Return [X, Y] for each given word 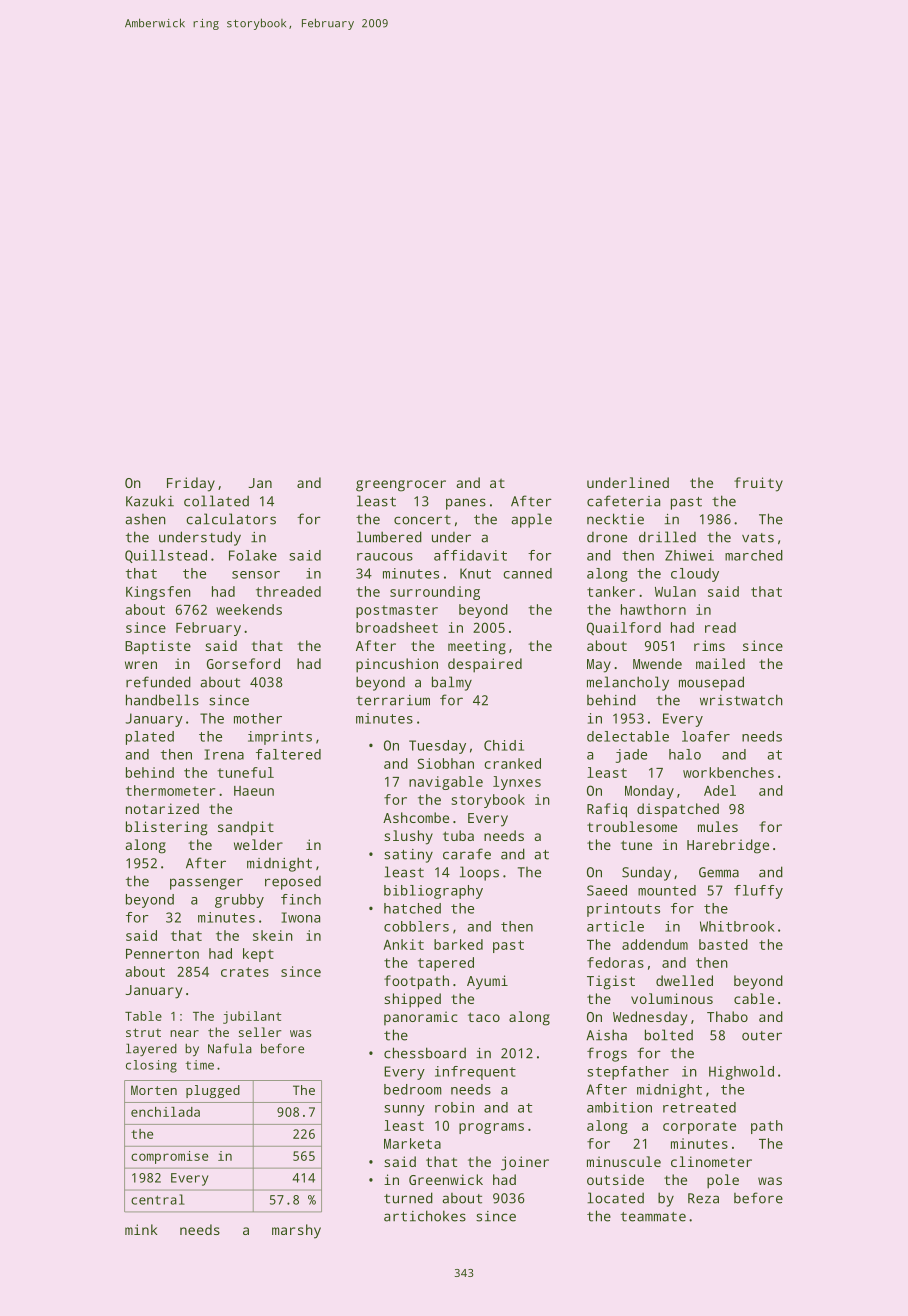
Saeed [607, 890]
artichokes [425, 1216]
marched [754, 555]
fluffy [758, 892]
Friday [191, 484]
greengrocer [401, 486]
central [158, 1199]
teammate [653, 1217]
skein [273, 935]
